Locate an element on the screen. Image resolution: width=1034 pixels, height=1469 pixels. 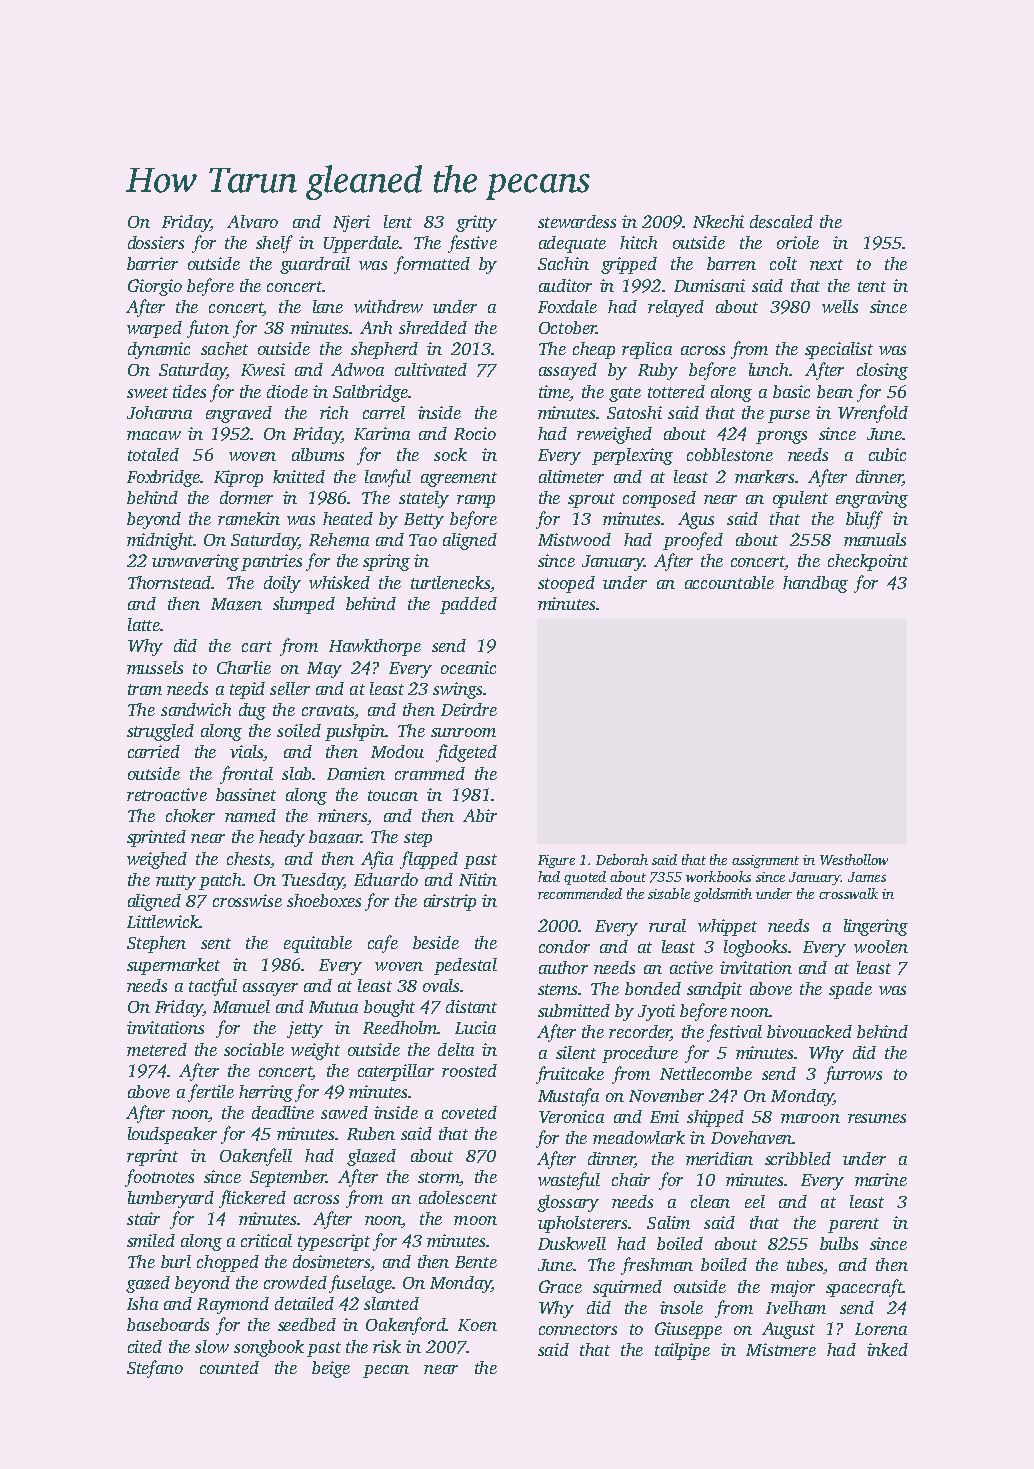
sociable is located at coordinates (254, 1049).
